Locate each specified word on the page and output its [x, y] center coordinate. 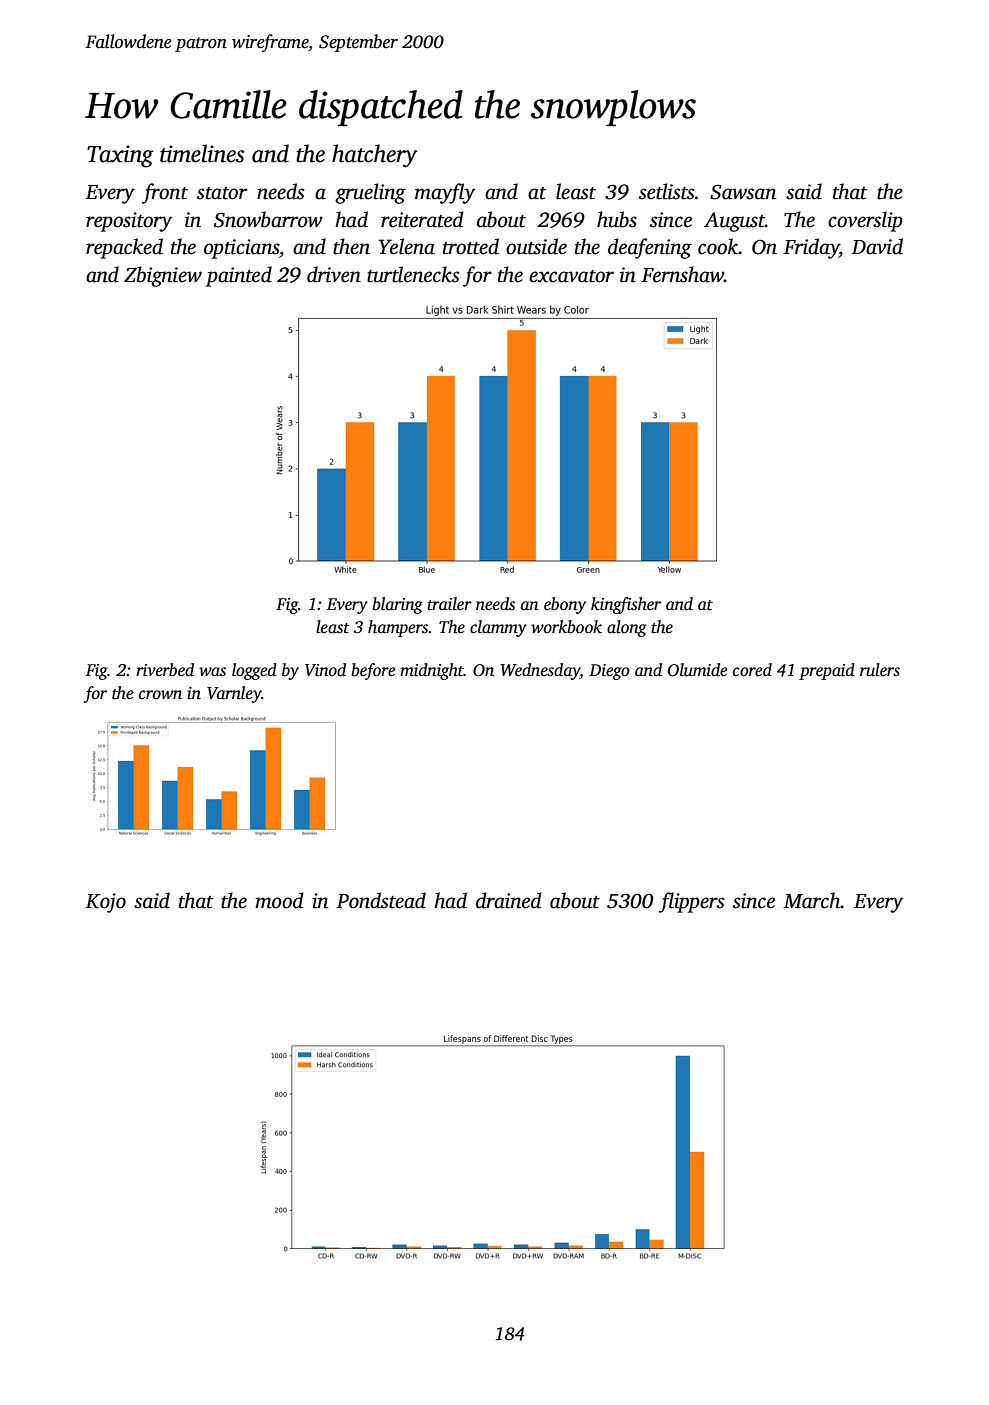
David [877, 246]
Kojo [105, 903]
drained [509, 900]
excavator [571, 276]
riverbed [165, 670]
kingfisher [626, 605]
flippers [691, 902]
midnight [432, 671]
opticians [241, 249]
